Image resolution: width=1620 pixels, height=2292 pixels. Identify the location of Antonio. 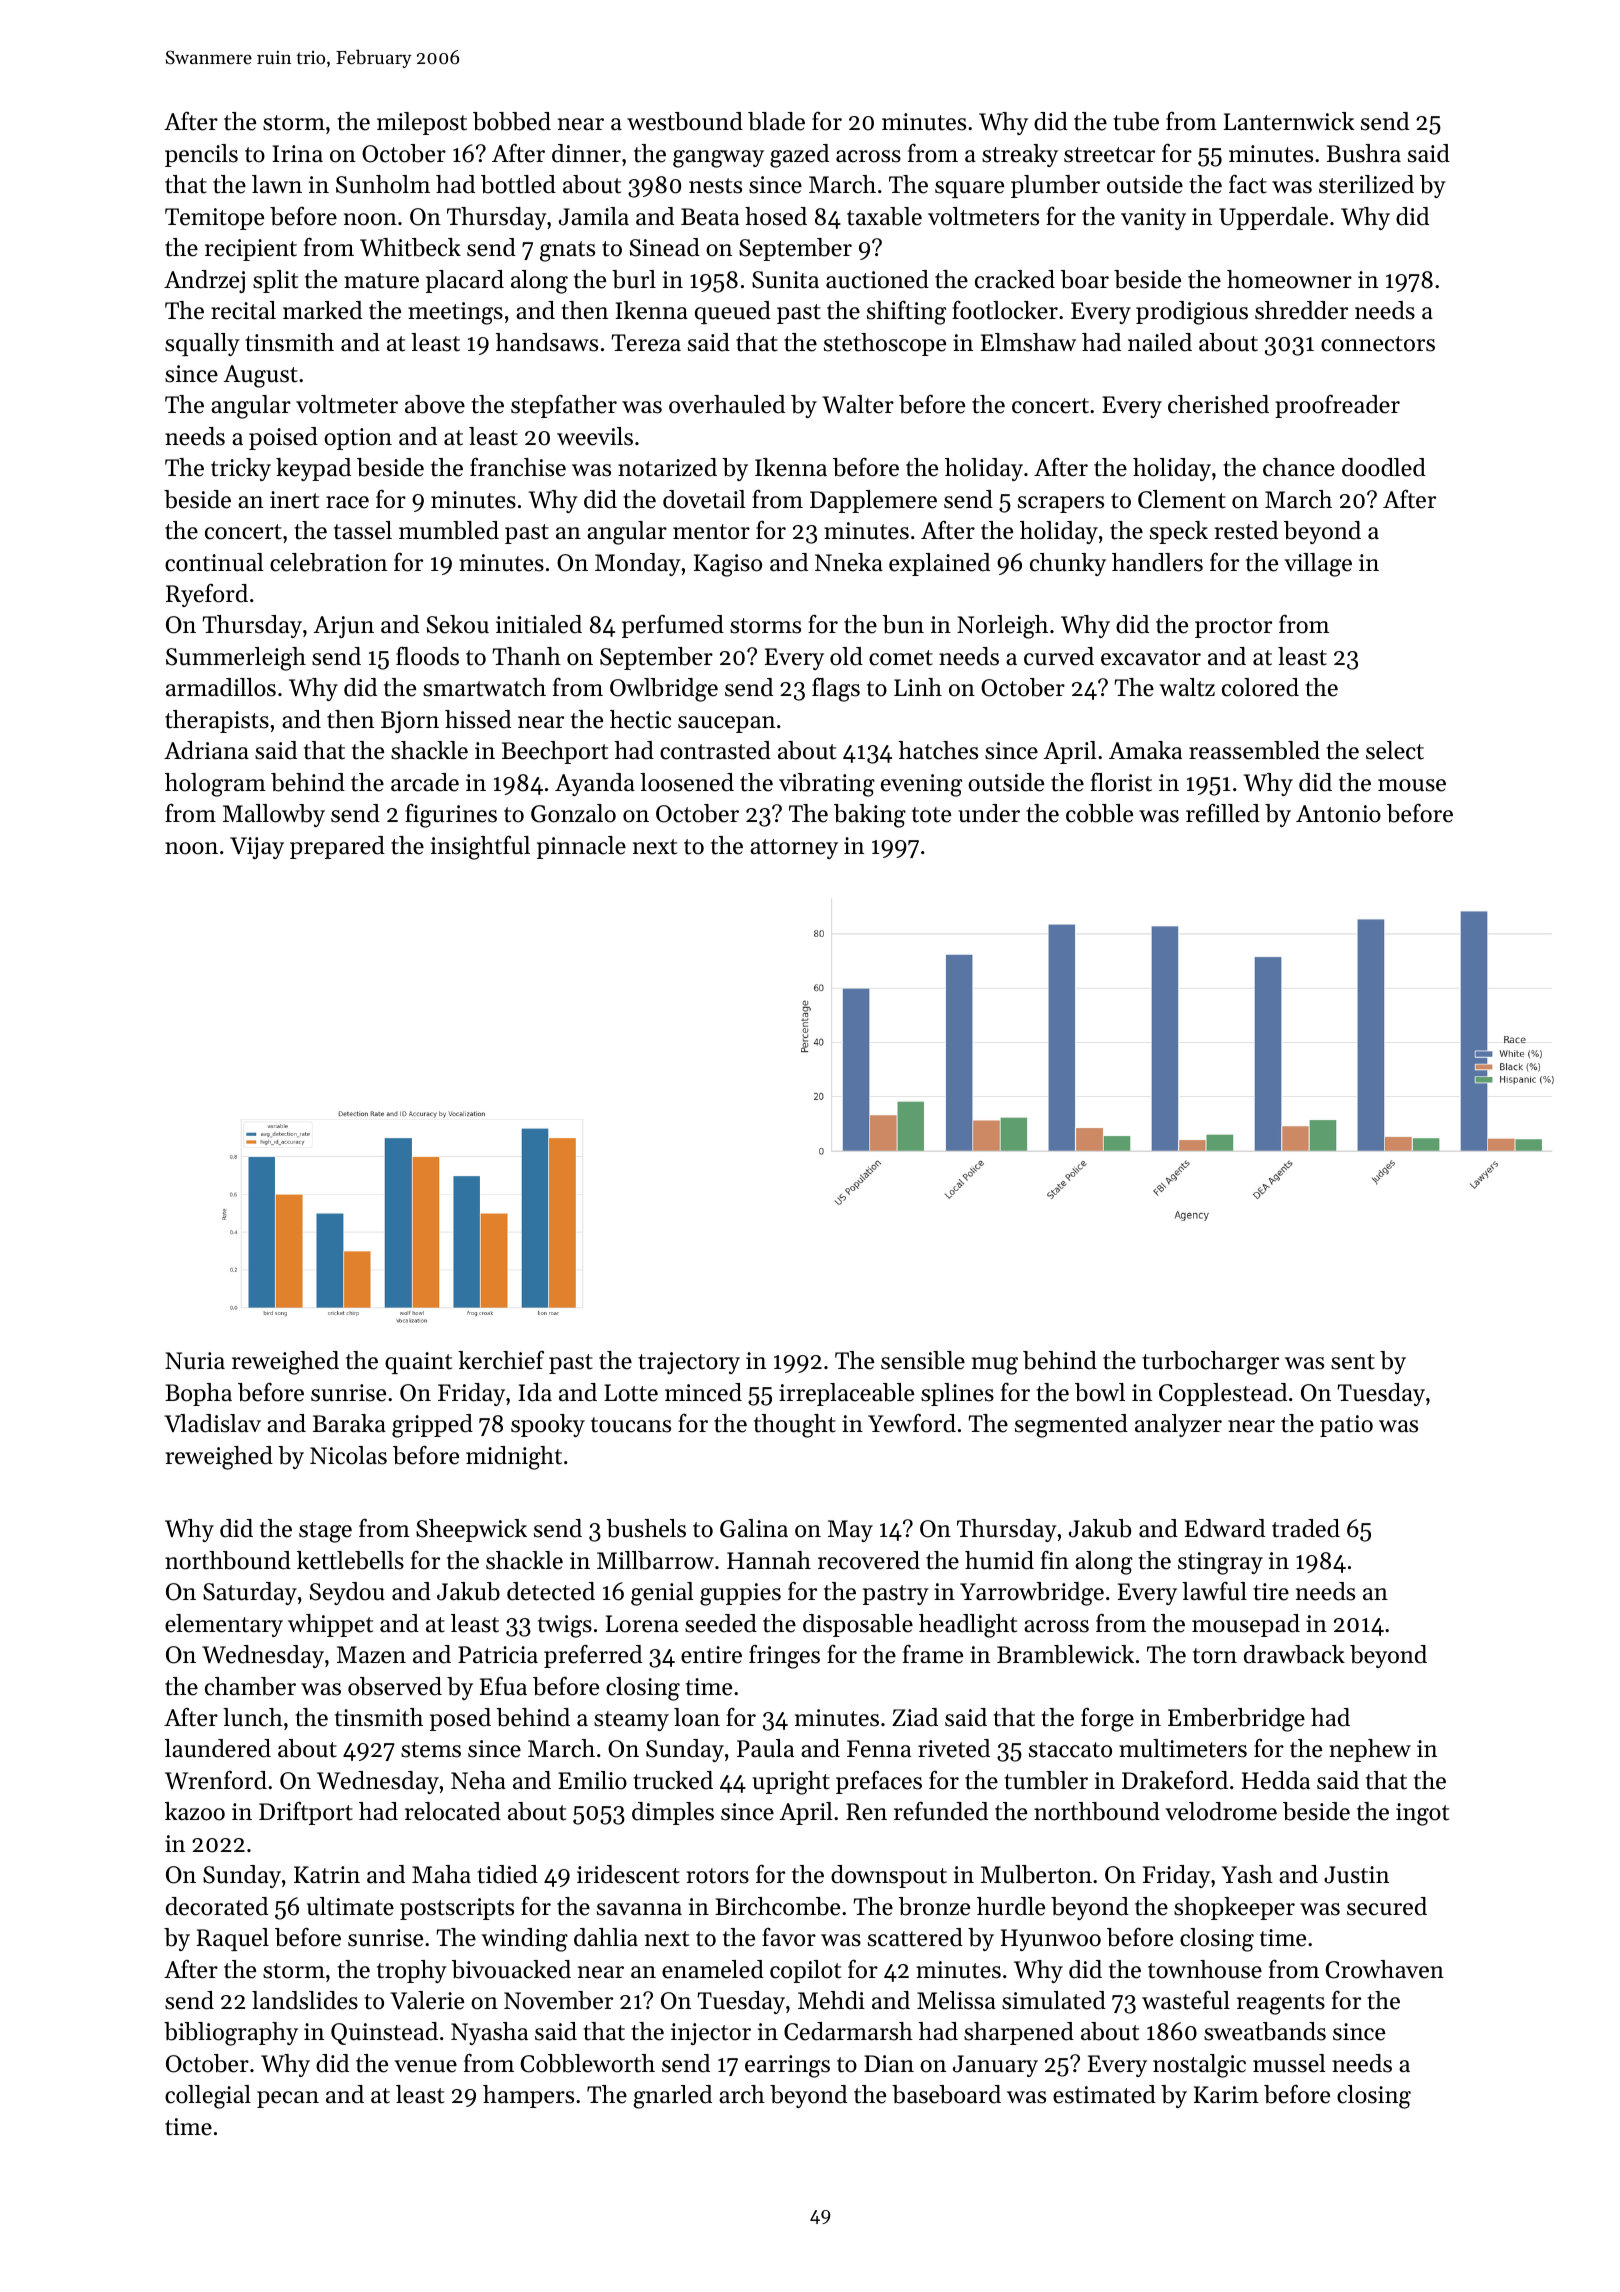
(1338, 814).
